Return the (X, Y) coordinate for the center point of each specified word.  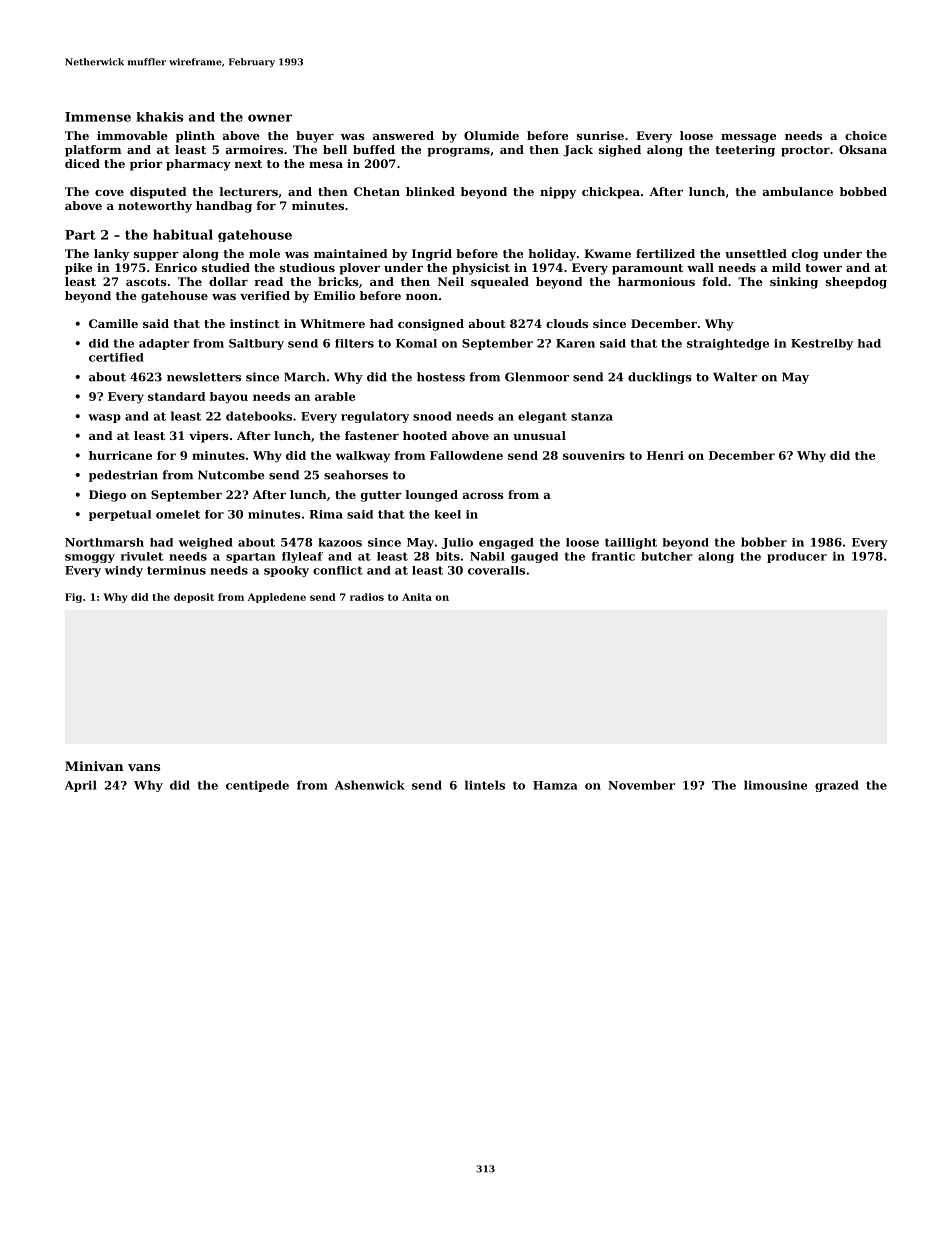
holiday (552, 255)
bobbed (863, 191)
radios (367, 597)
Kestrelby (822, 344)
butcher (667, 556)
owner (270, 118)
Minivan (94, 766)
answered (403, 135)
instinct (255, 323)
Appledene (277, 598)
